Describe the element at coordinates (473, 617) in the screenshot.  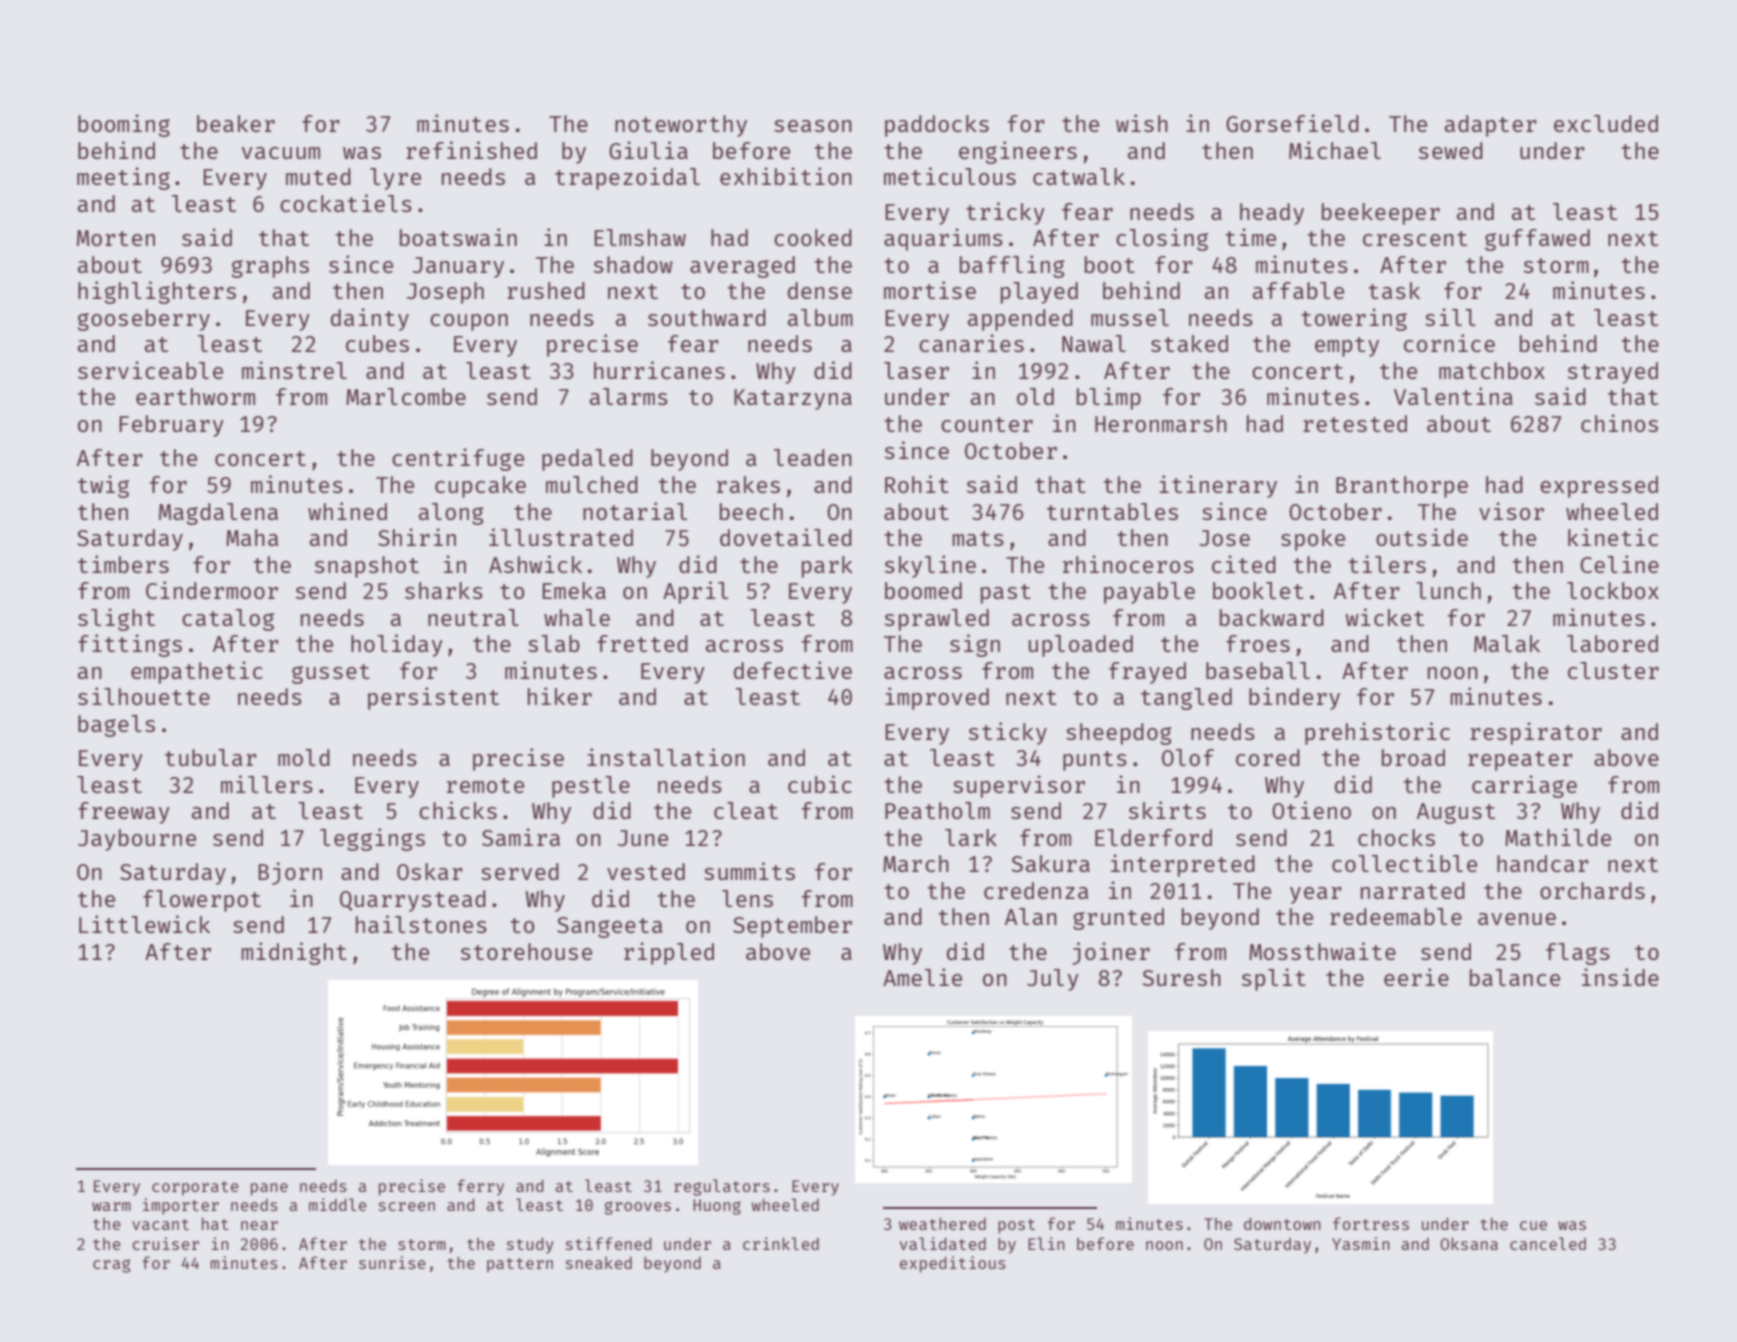
I see `neutral` at that location.
